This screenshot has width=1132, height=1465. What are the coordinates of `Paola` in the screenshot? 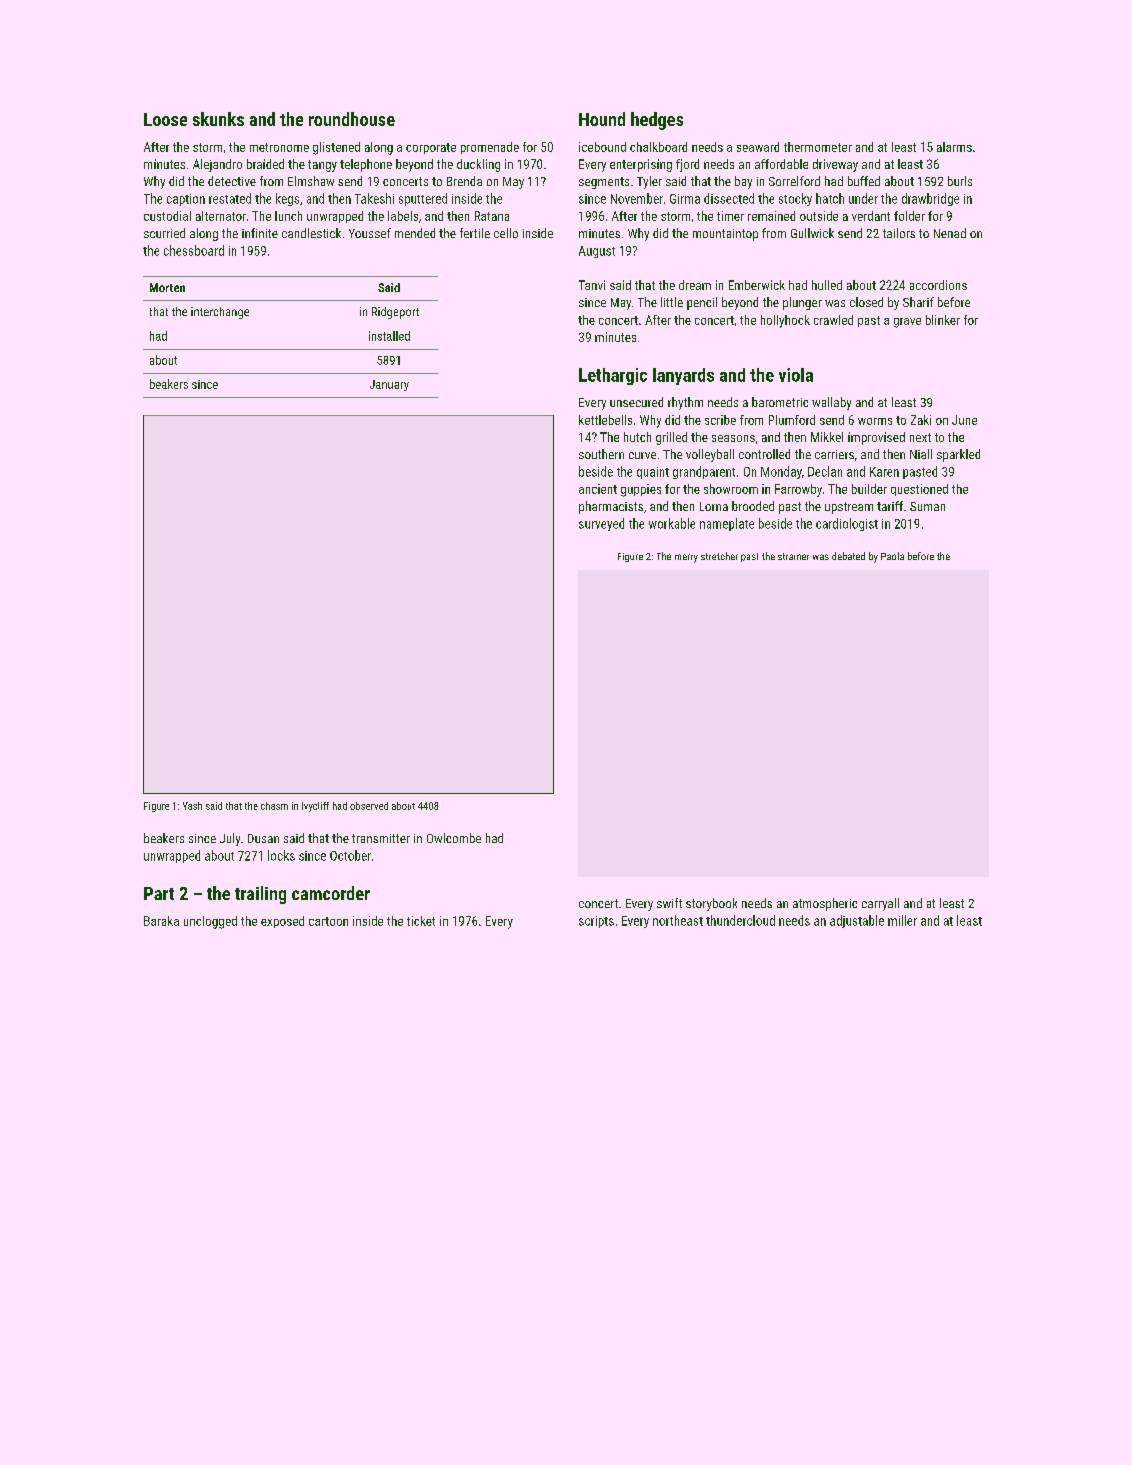 It's located at (892, 556).
